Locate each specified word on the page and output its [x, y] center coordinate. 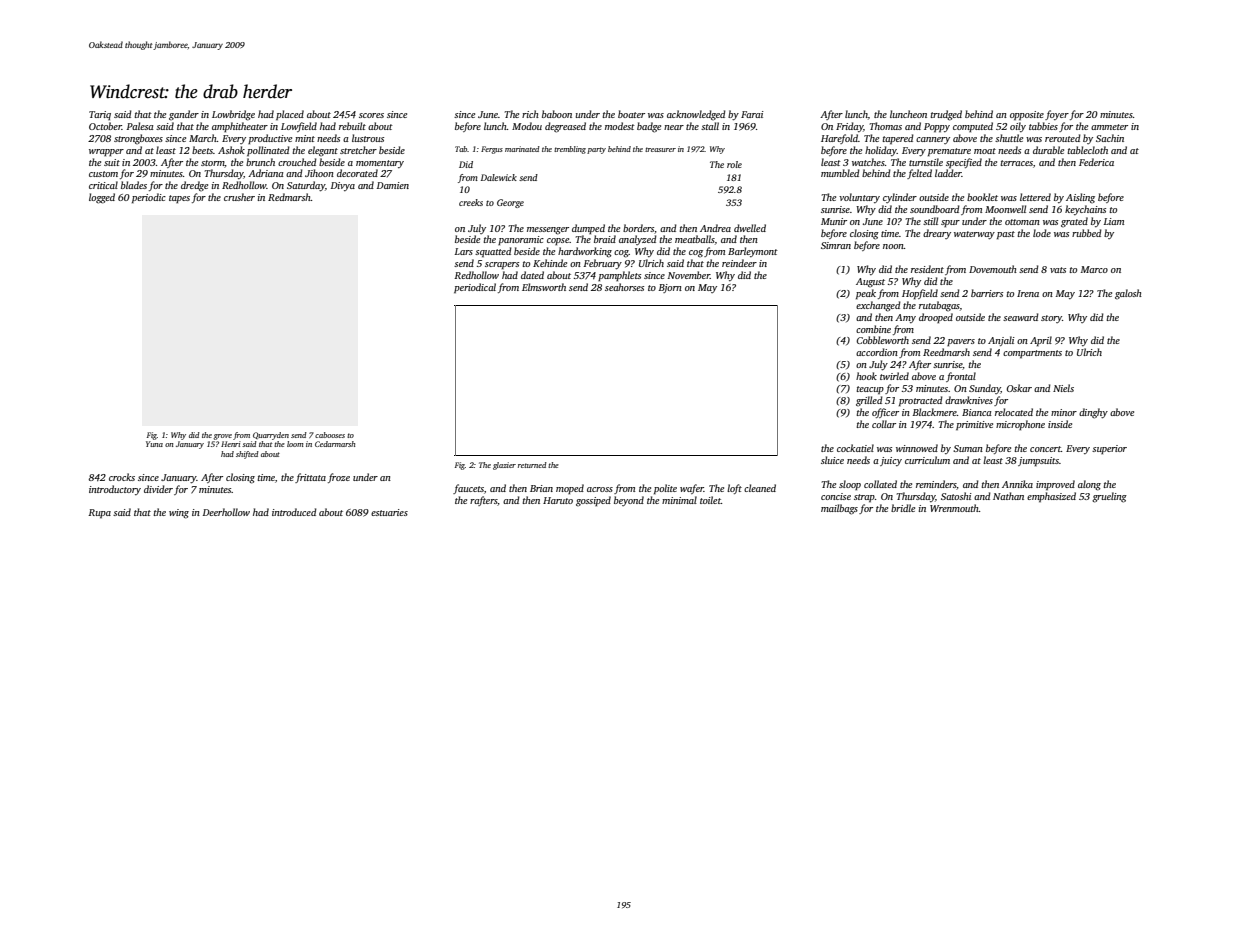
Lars [464, 251]
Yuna [154, 444]
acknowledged [696, 115]
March [203, 138]
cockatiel [855, 448]
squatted [493, 252]
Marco [1094, 269]
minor [1064, 412]
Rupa [99, 513]
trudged [946, 115]
